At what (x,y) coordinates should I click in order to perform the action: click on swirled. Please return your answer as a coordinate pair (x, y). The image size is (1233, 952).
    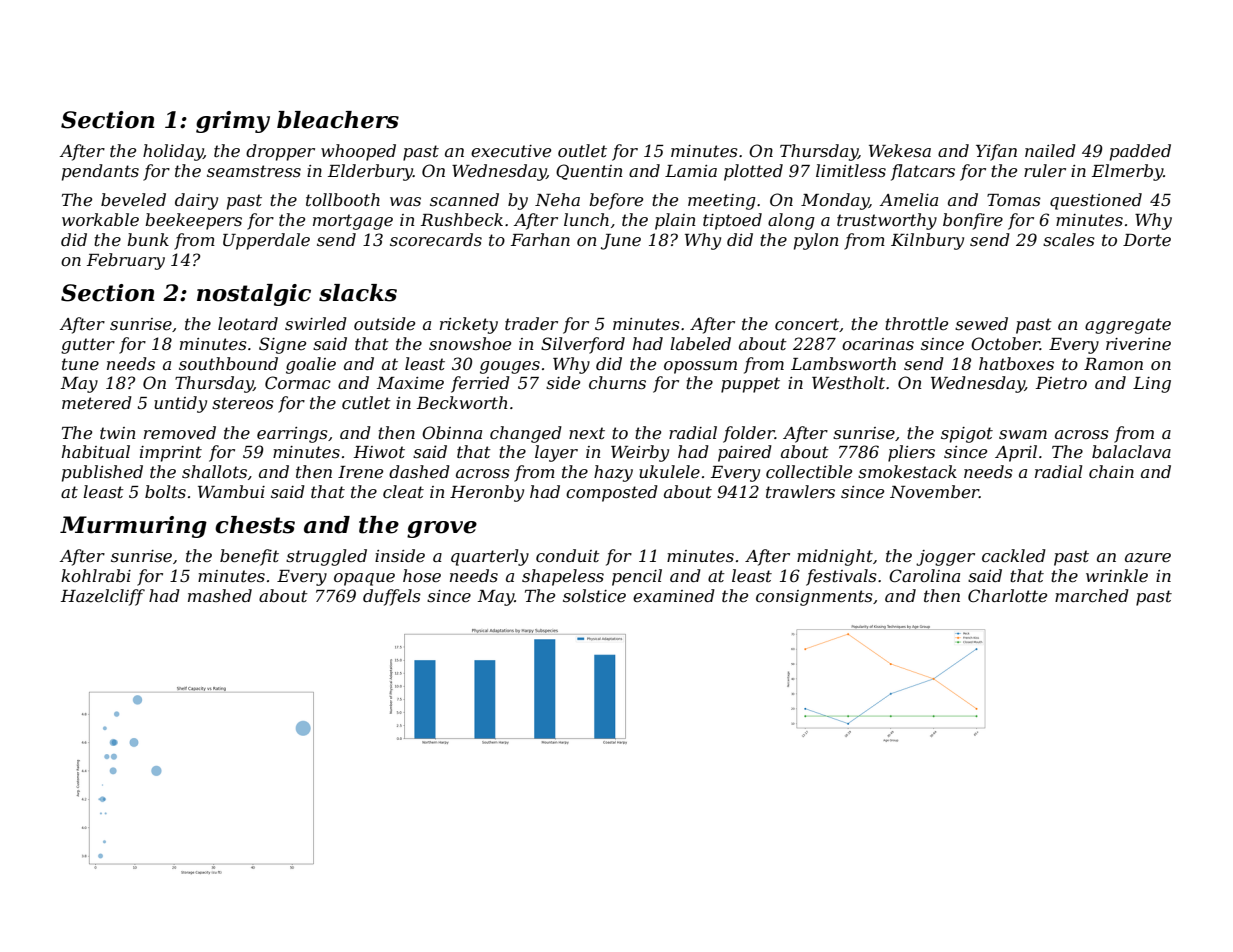
    Looking at the image, I should click on (316, 323).
